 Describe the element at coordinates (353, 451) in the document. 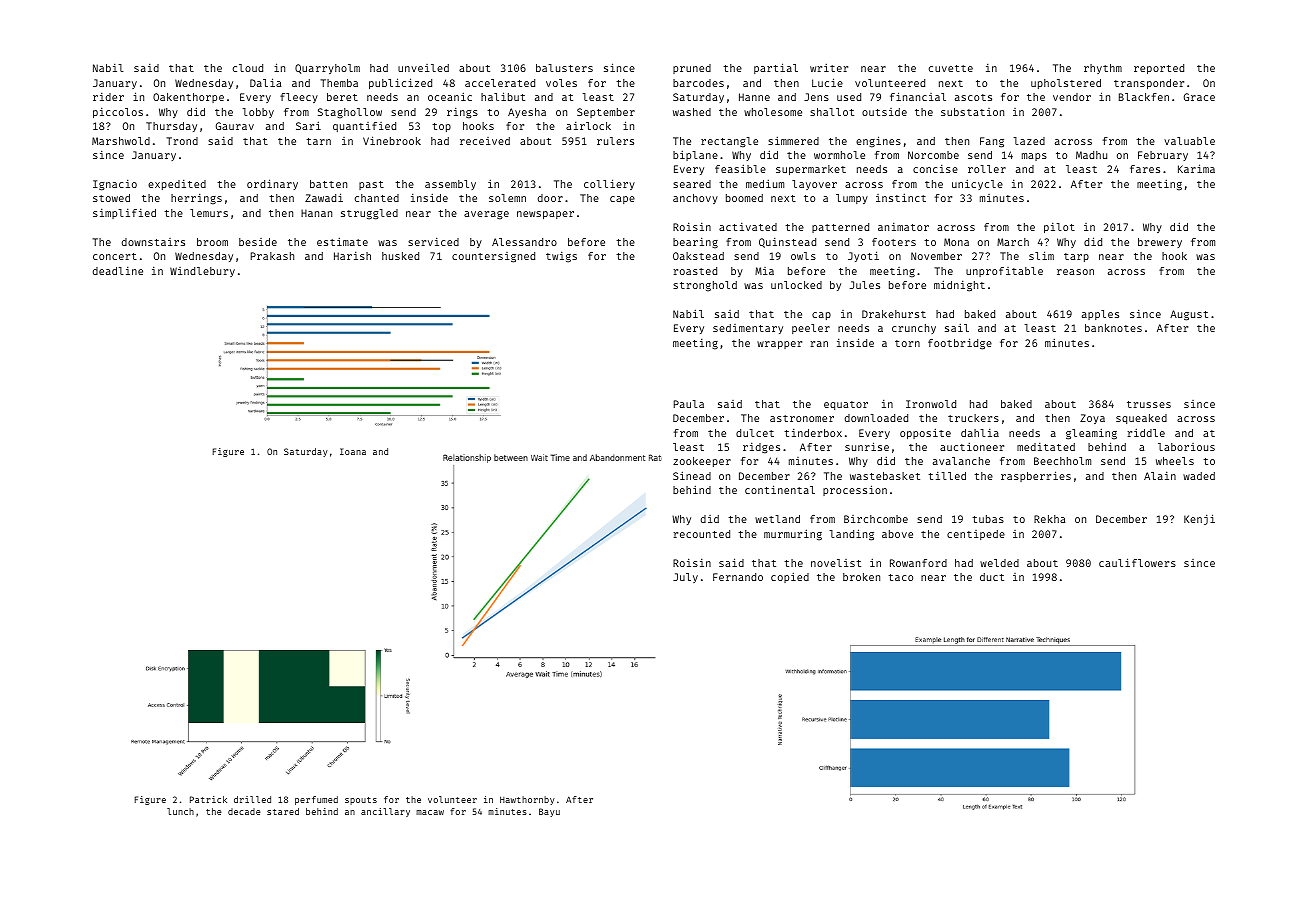

I see `Ioana` at that location.
